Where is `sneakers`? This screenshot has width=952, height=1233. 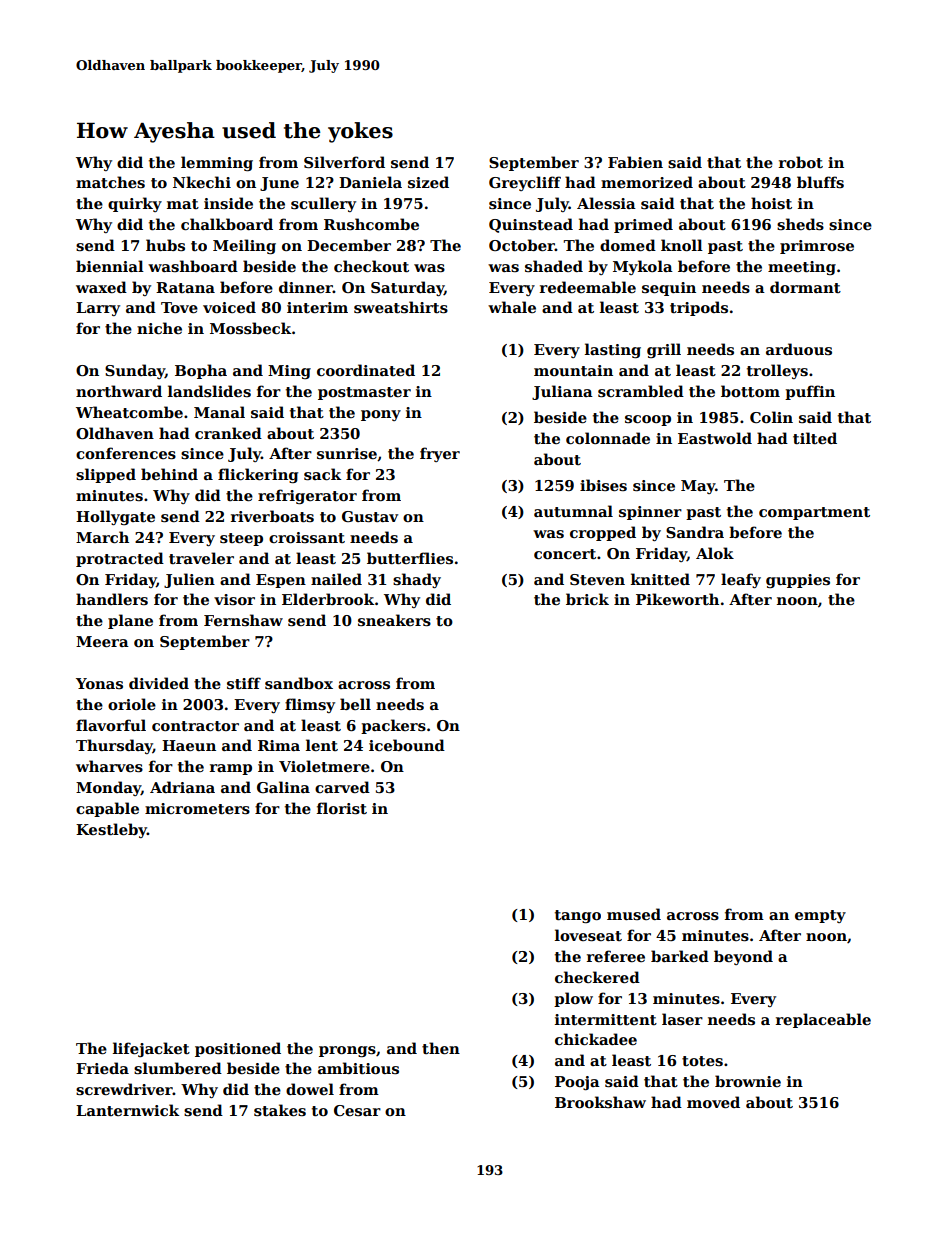
sneakers is located at coordinates (394, 620).
